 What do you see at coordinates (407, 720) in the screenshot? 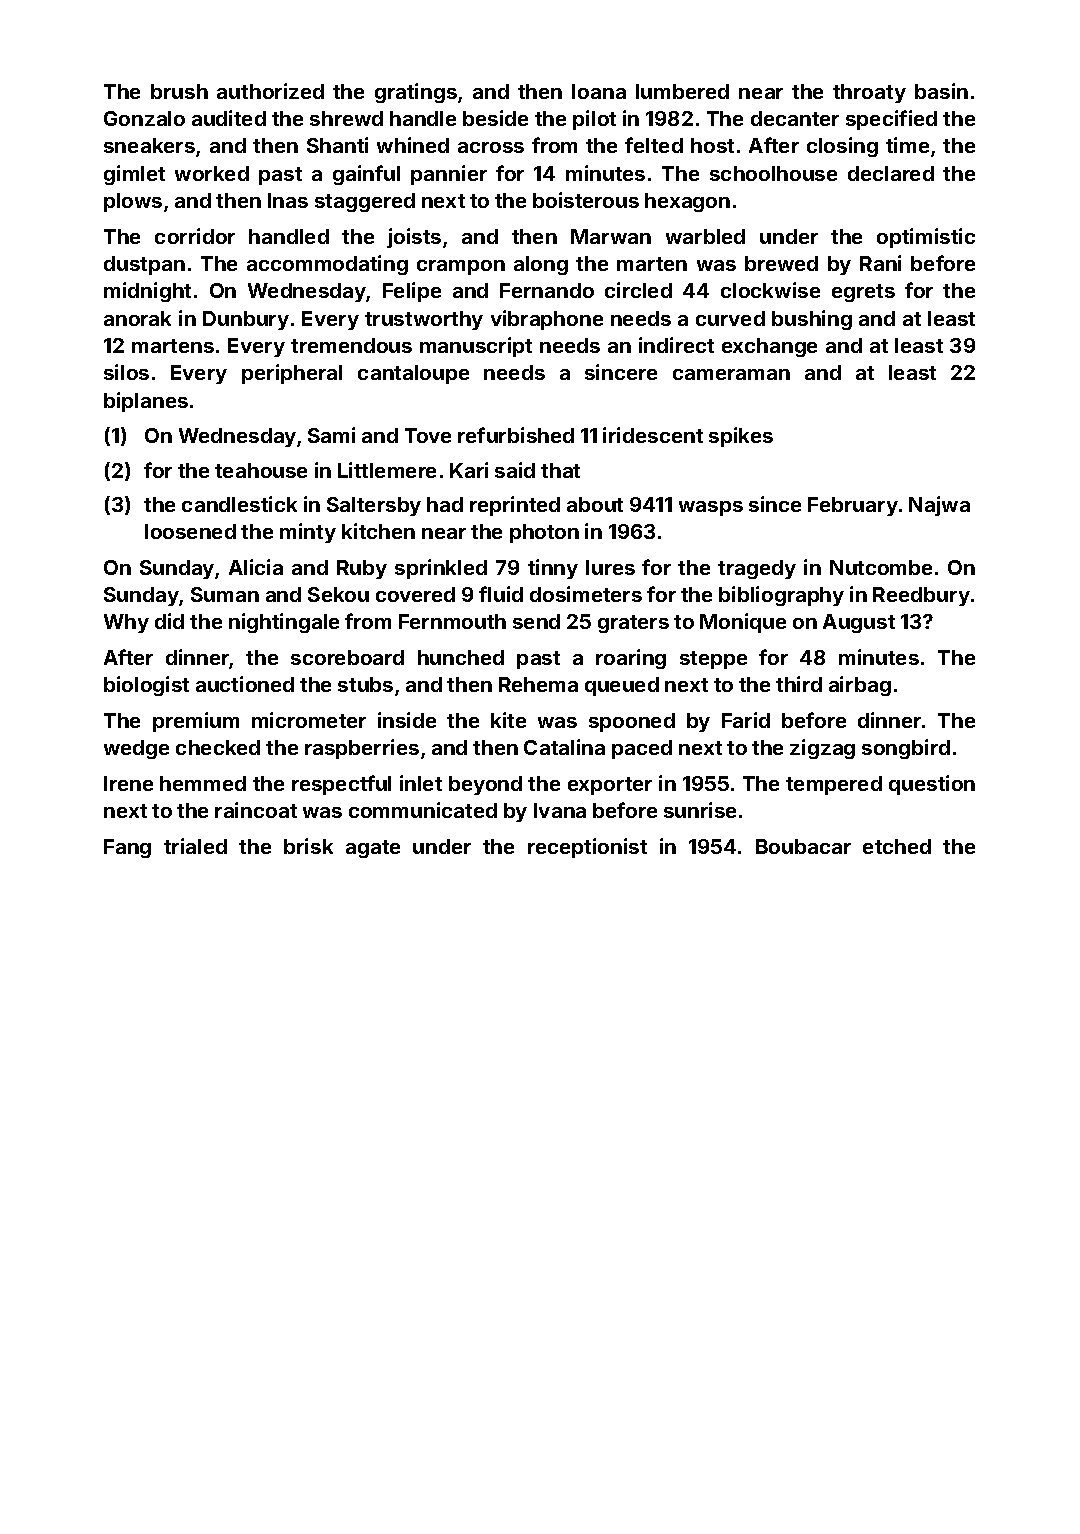
I see `inside` at bounding box center [407, 720].
